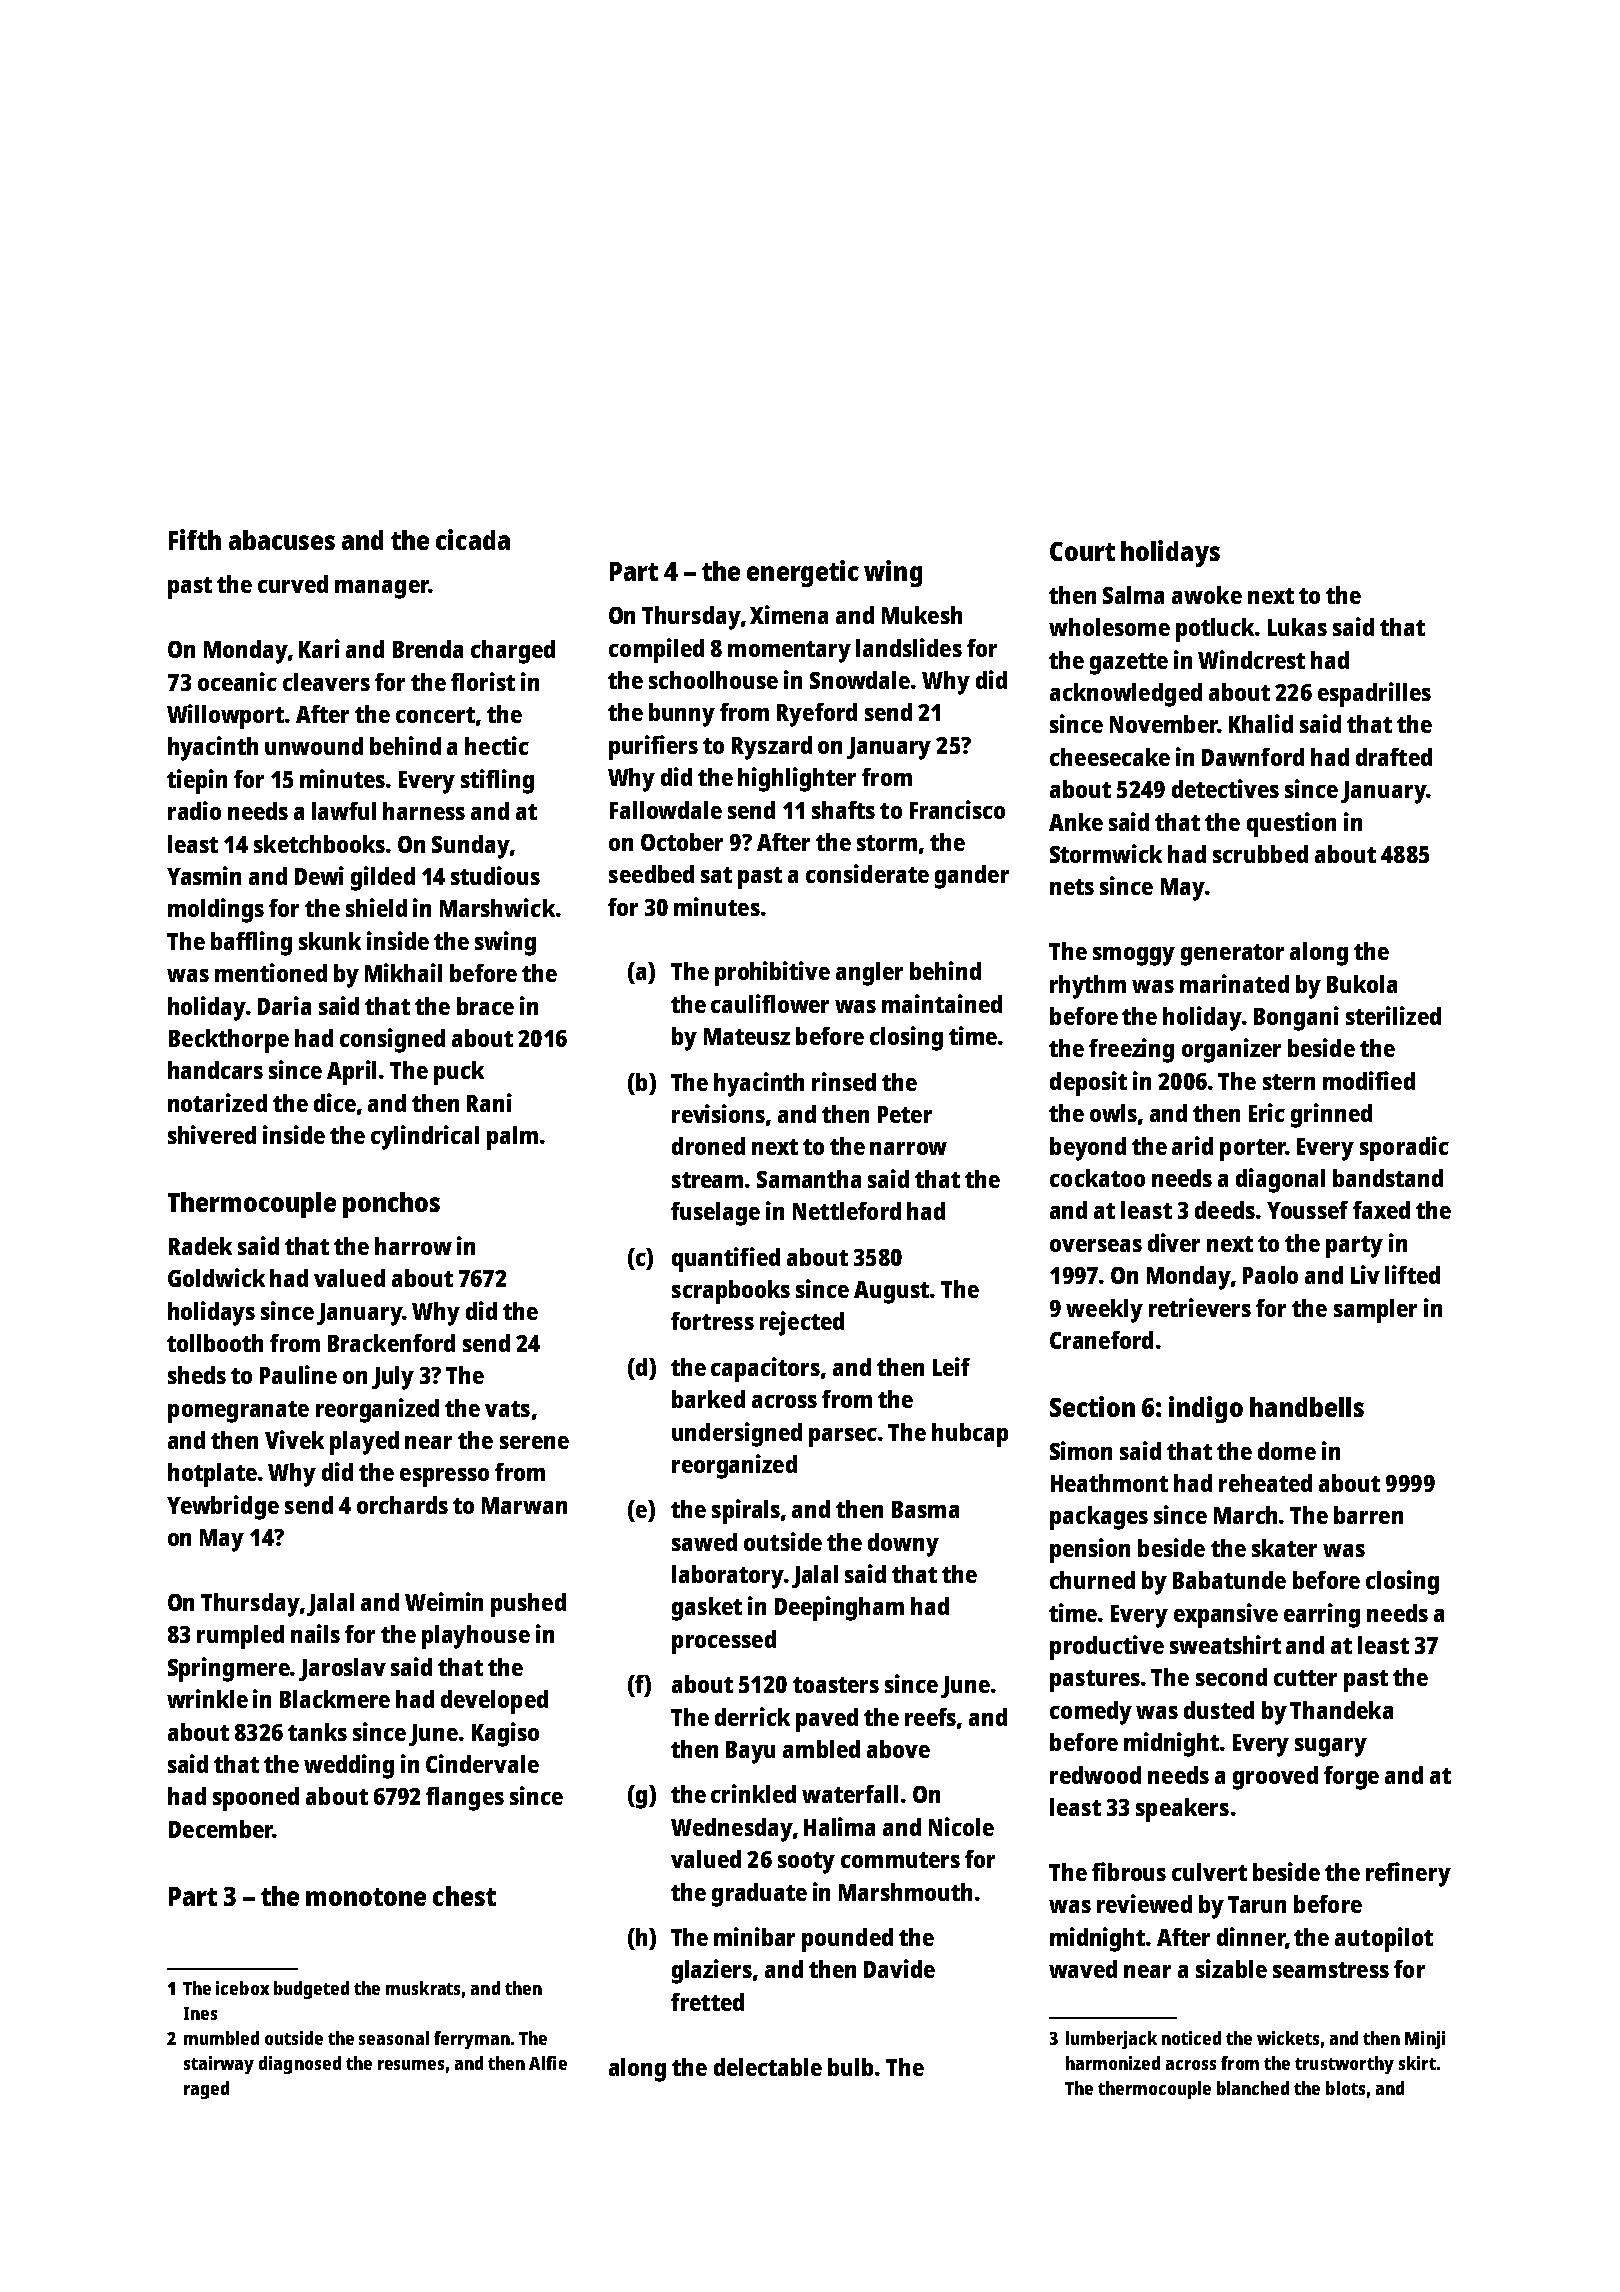 The width and height of the screenshot is (1620, 2292). Describe the element at coordinates (1219, 1710) in the screenshot. I see `dusted` at that location.
